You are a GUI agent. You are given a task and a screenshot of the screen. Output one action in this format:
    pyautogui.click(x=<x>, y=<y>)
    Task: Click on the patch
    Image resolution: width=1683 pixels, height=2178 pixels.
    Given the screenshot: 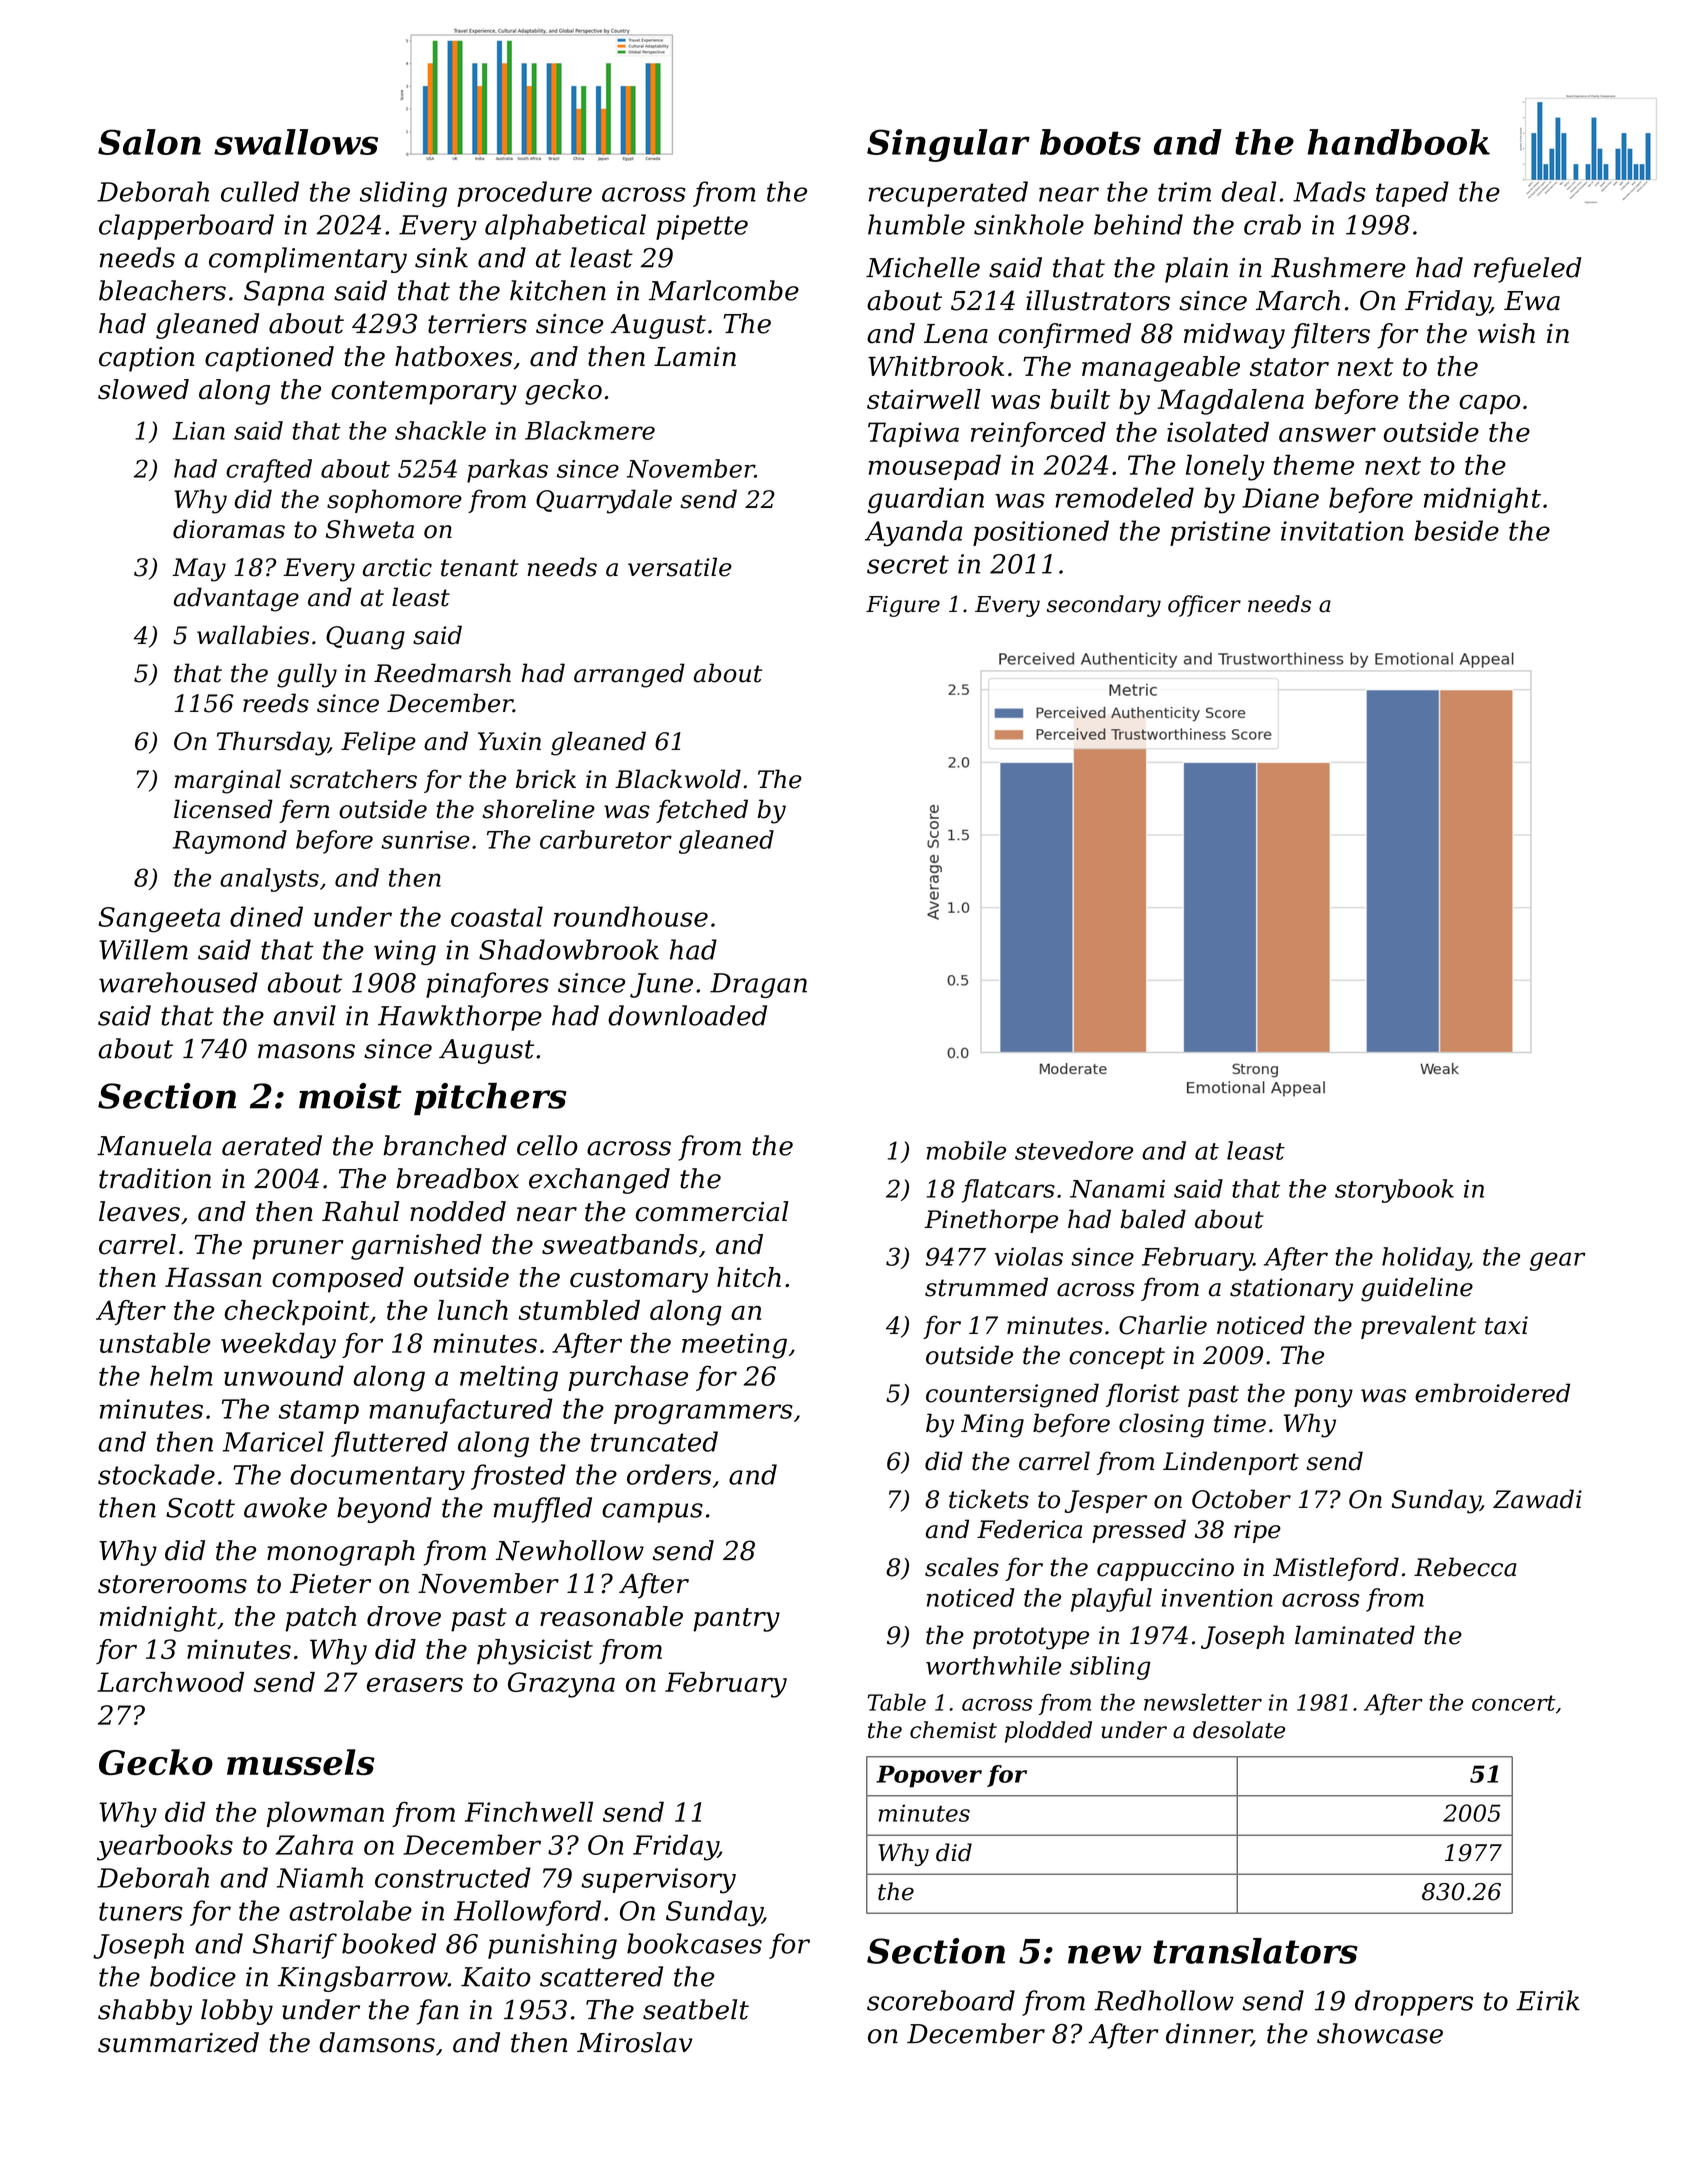 What is the action you would take?
    pyautogui.click(x=320, y=1619)
